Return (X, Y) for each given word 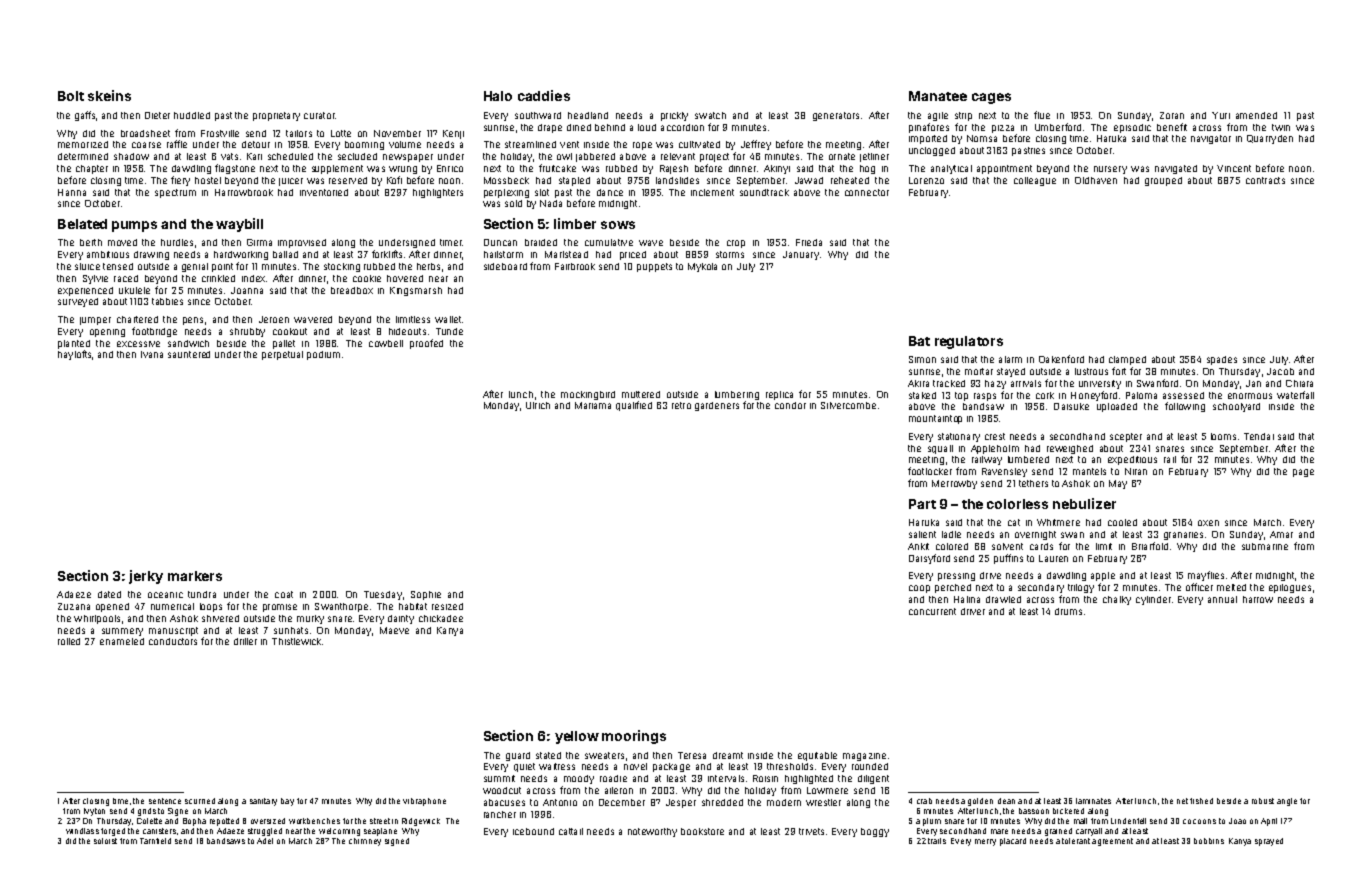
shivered (220, 618)
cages (991, 98)
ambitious (108, 254)
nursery (1110, 170)
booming (364, 145)
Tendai (1259, 436)
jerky (146, 577)
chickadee (441, 618)
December (622, 802)
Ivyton (94, 812)
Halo (498, 96)
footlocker (930, 471)
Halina (967, 599)
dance (610, 192)
